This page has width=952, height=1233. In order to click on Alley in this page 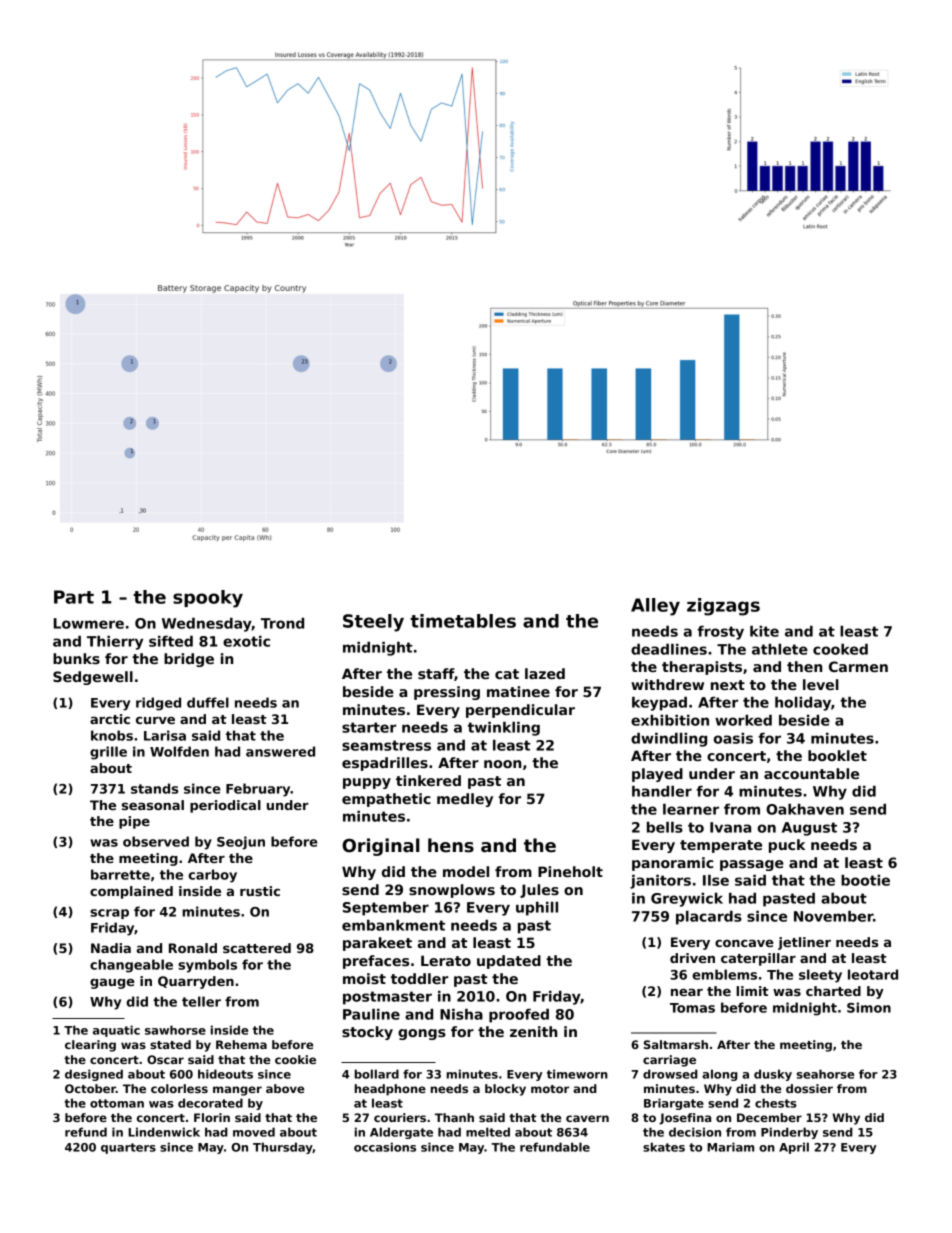, I will do `click(655, 607)`.
